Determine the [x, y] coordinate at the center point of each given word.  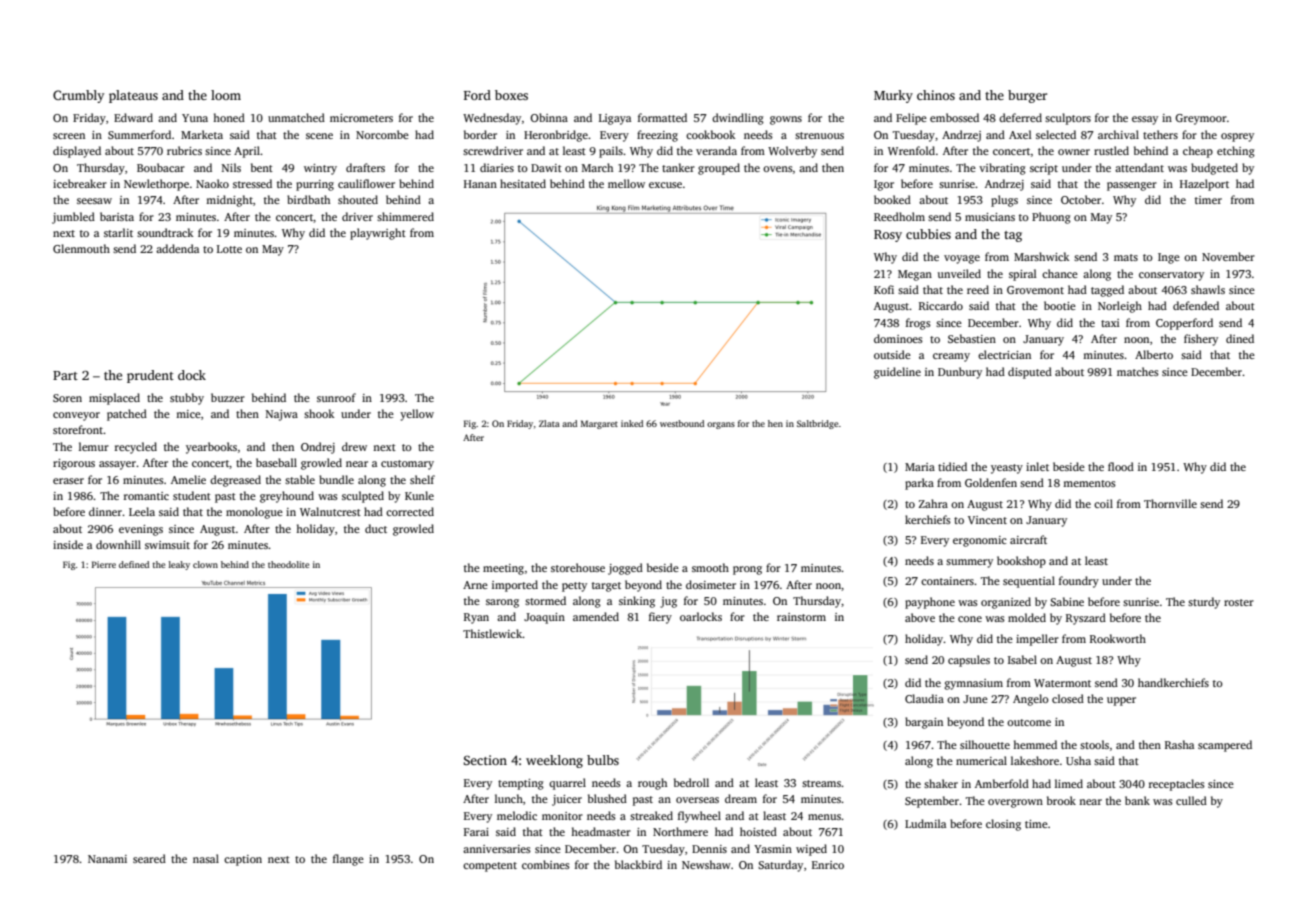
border [480, 134]
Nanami [107, 859]
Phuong [1051, 218]
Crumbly [78, 96]
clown [205, 564]
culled [1191, 800]
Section [485, 760]
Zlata [549, 423]
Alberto [1154, 354]
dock [192, 375]
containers [947, 581]
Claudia [924, 698]
